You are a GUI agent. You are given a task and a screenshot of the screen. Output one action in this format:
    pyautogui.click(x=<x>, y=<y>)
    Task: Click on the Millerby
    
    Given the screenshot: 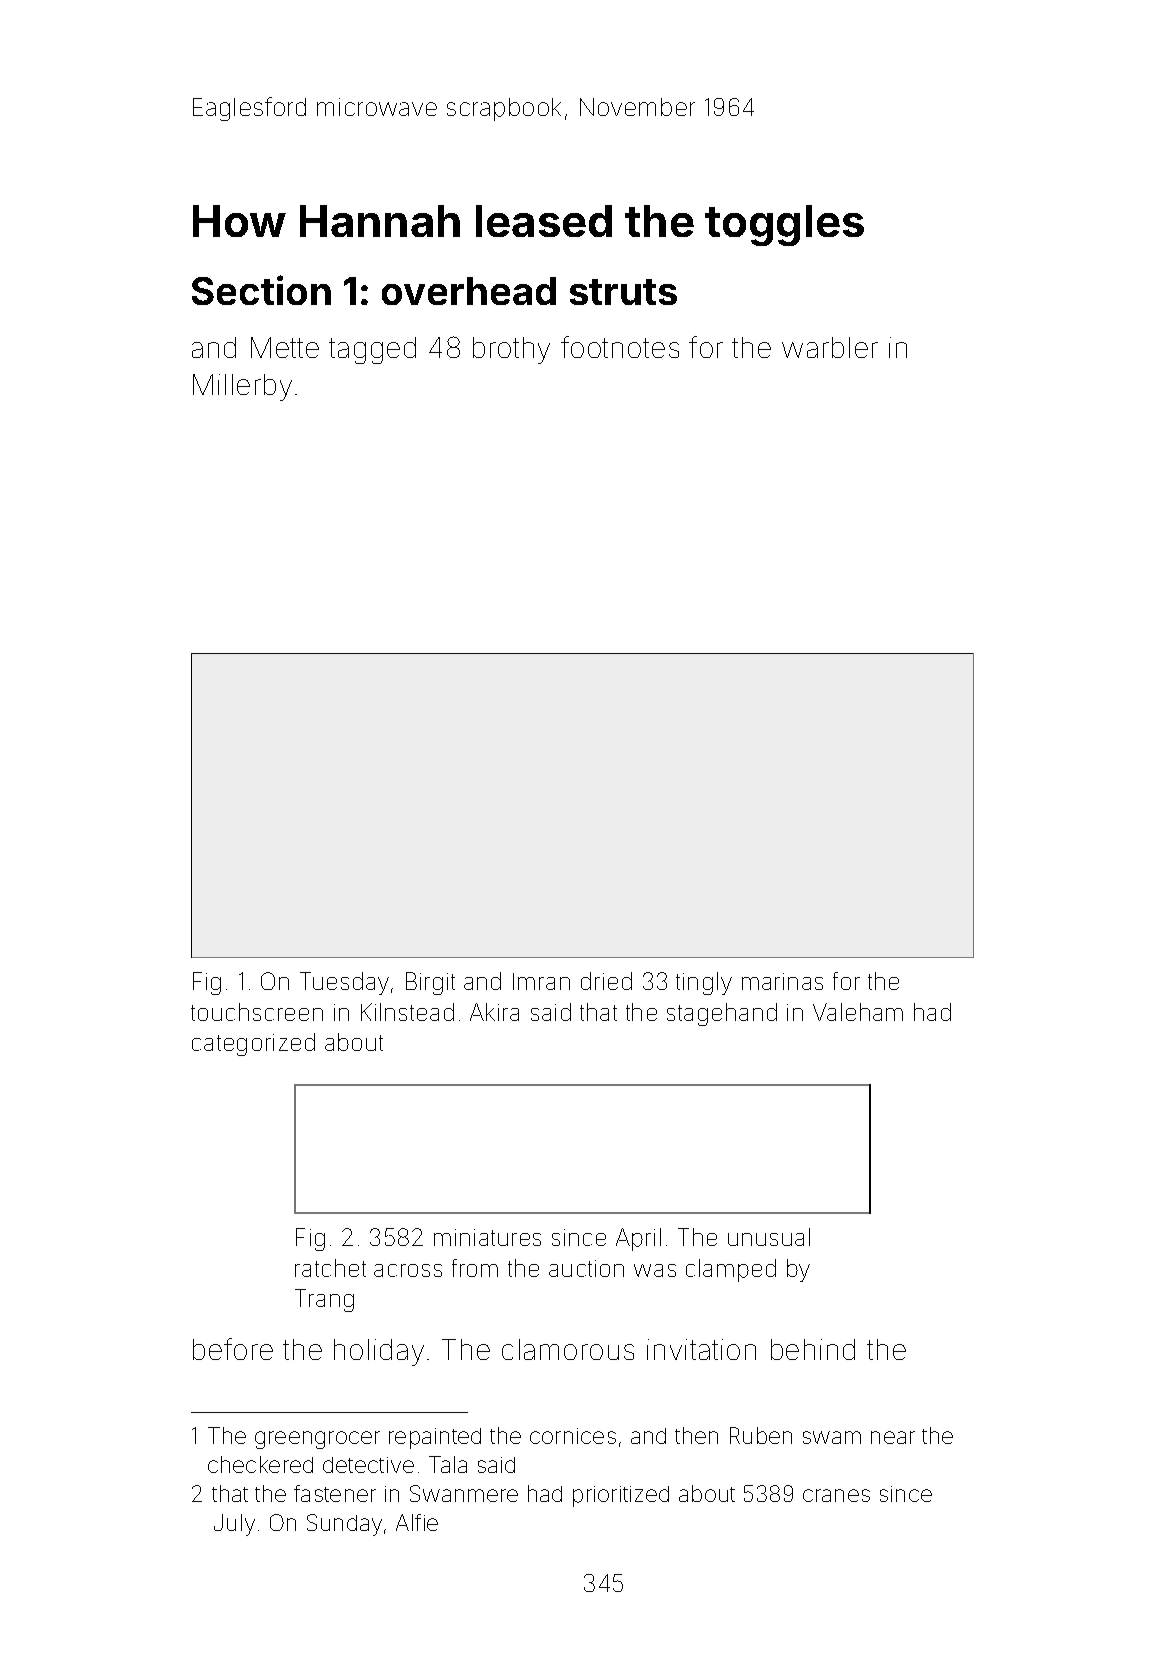 What is the action you would take?
    pyautogui.click(x=242, y=387)
